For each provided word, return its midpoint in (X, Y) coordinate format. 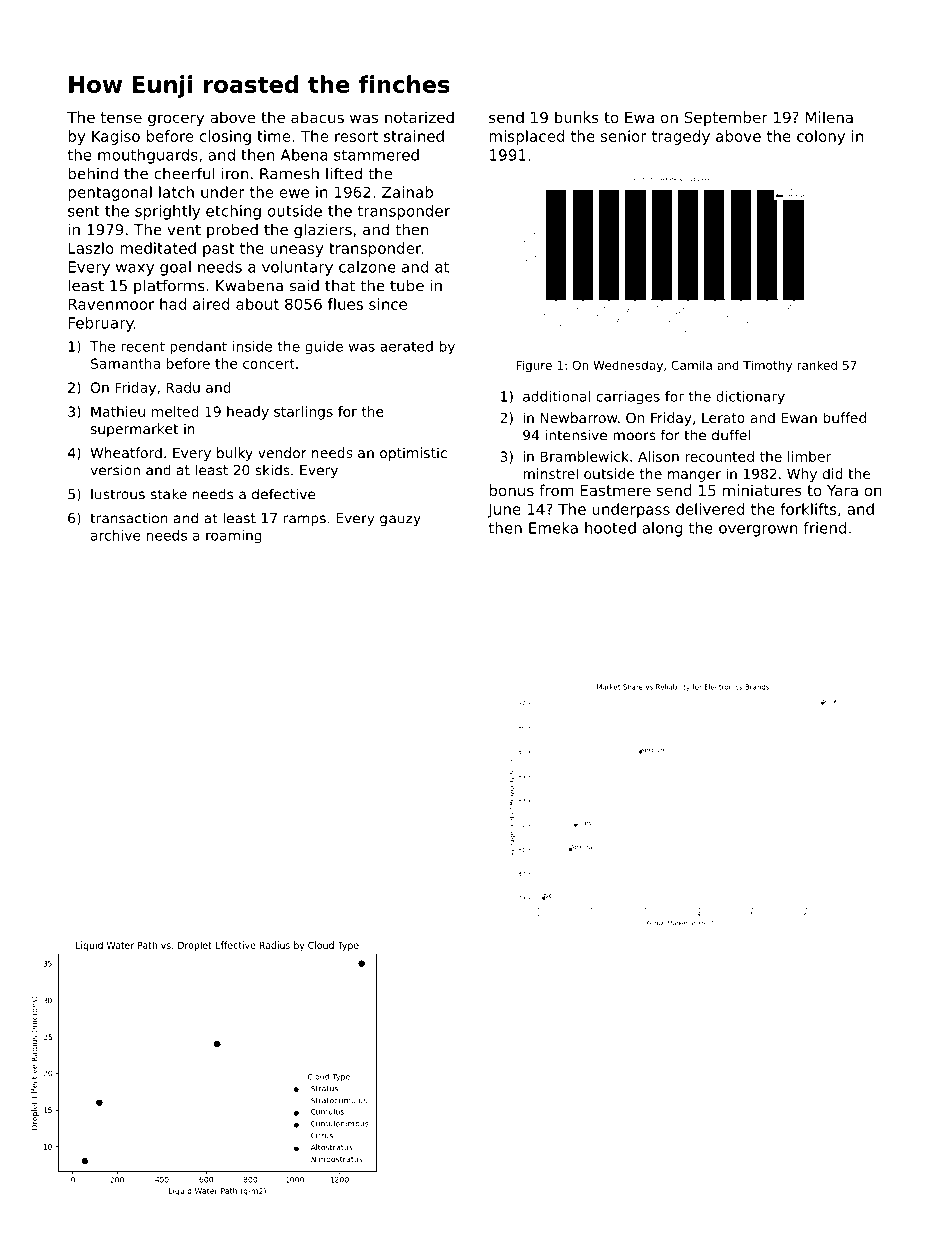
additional (556, 396)
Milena (829, 117)
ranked (817, 365)
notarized (419, 117)
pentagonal (110, 193)
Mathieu (118, 411)
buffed (844, 417)
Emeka (553, 528)
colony (821, 137)
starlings (303, 413)
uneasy (296, 251)
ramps (305, 520)
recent (143, 346)
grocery (176, 120)
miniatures (762, 490)
